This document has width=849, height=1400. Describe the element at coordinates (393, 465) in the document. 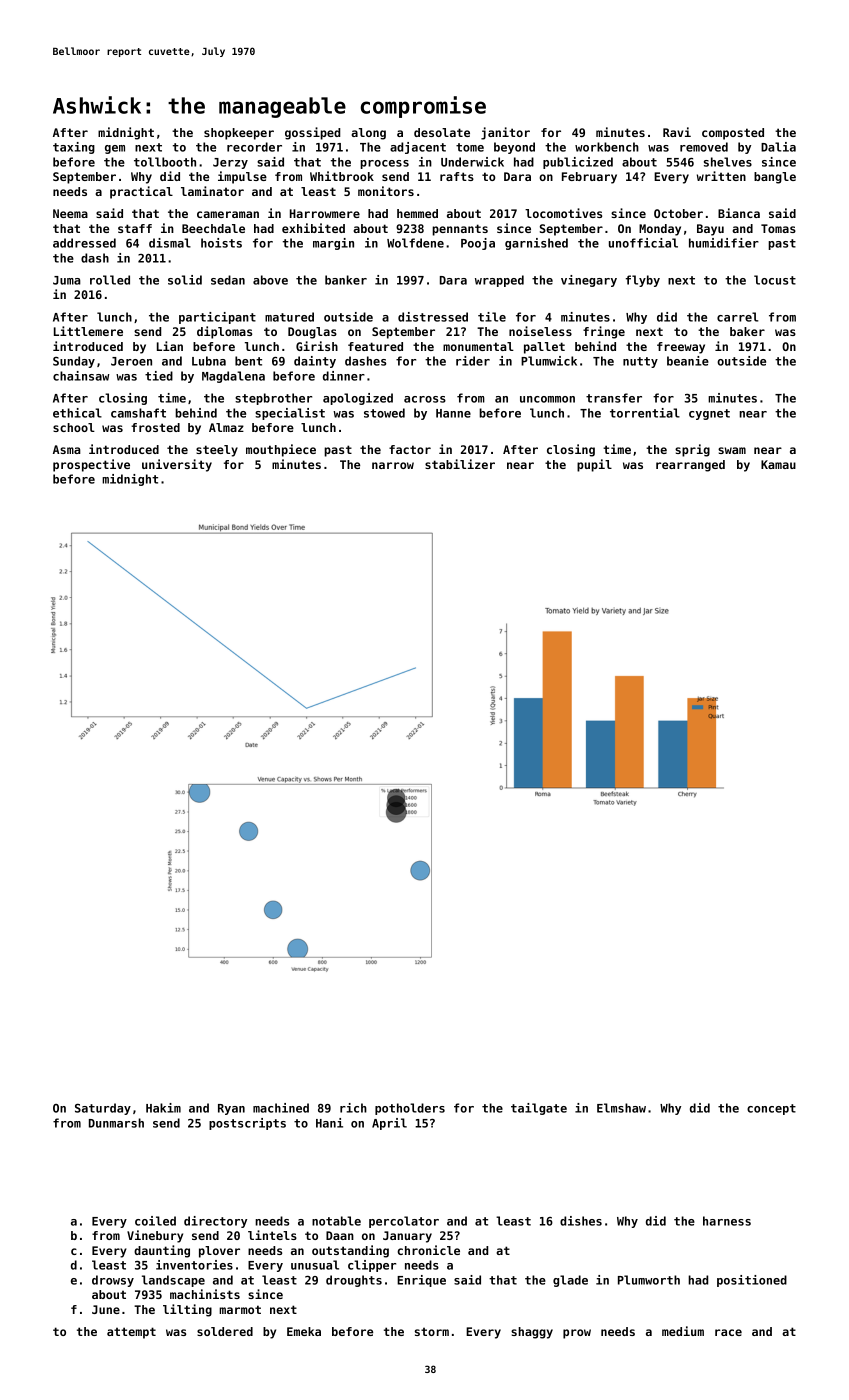

I see `narrow` at that location.
